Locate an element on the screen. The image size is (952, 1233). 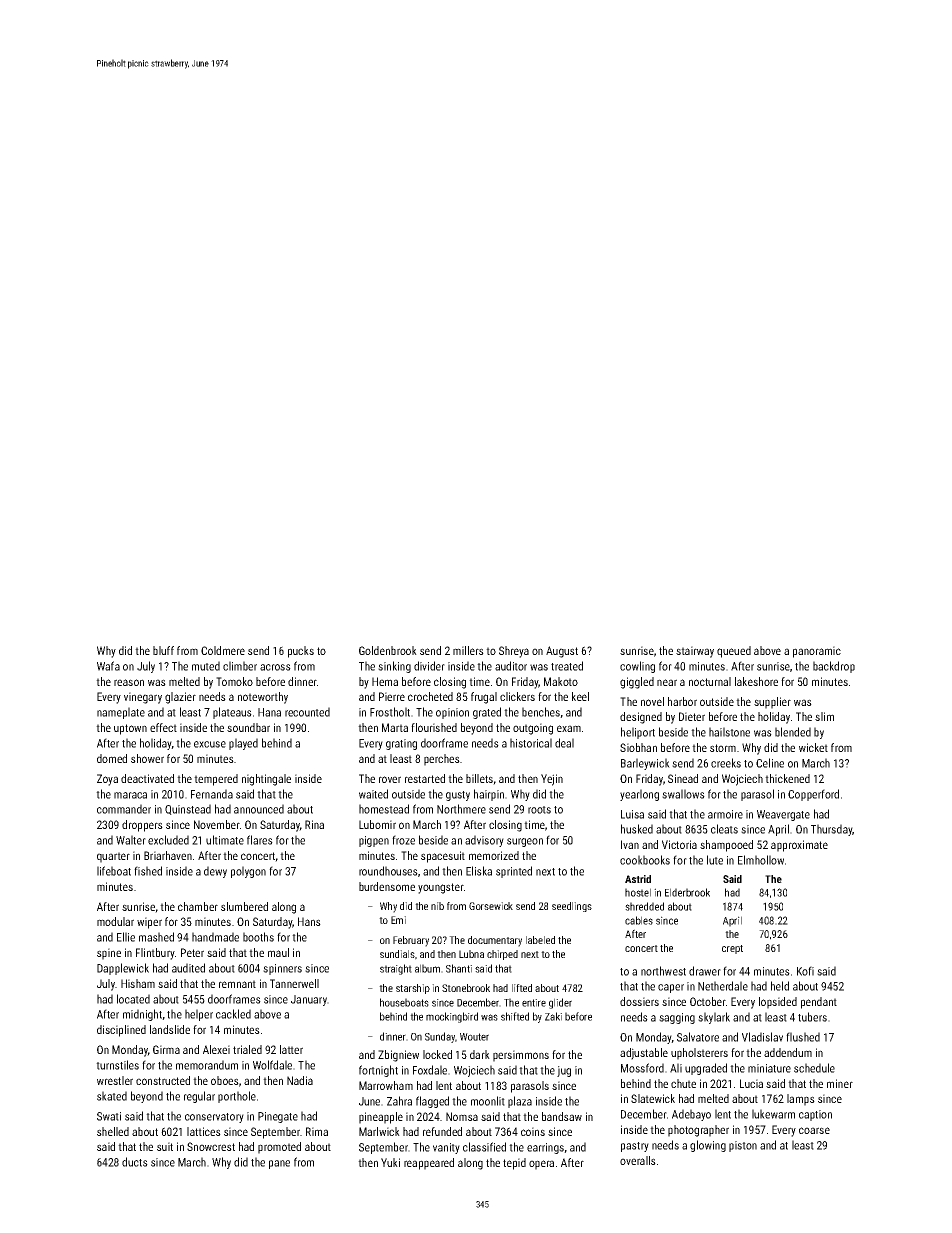
auditor is located at coordinates (511, 666).
